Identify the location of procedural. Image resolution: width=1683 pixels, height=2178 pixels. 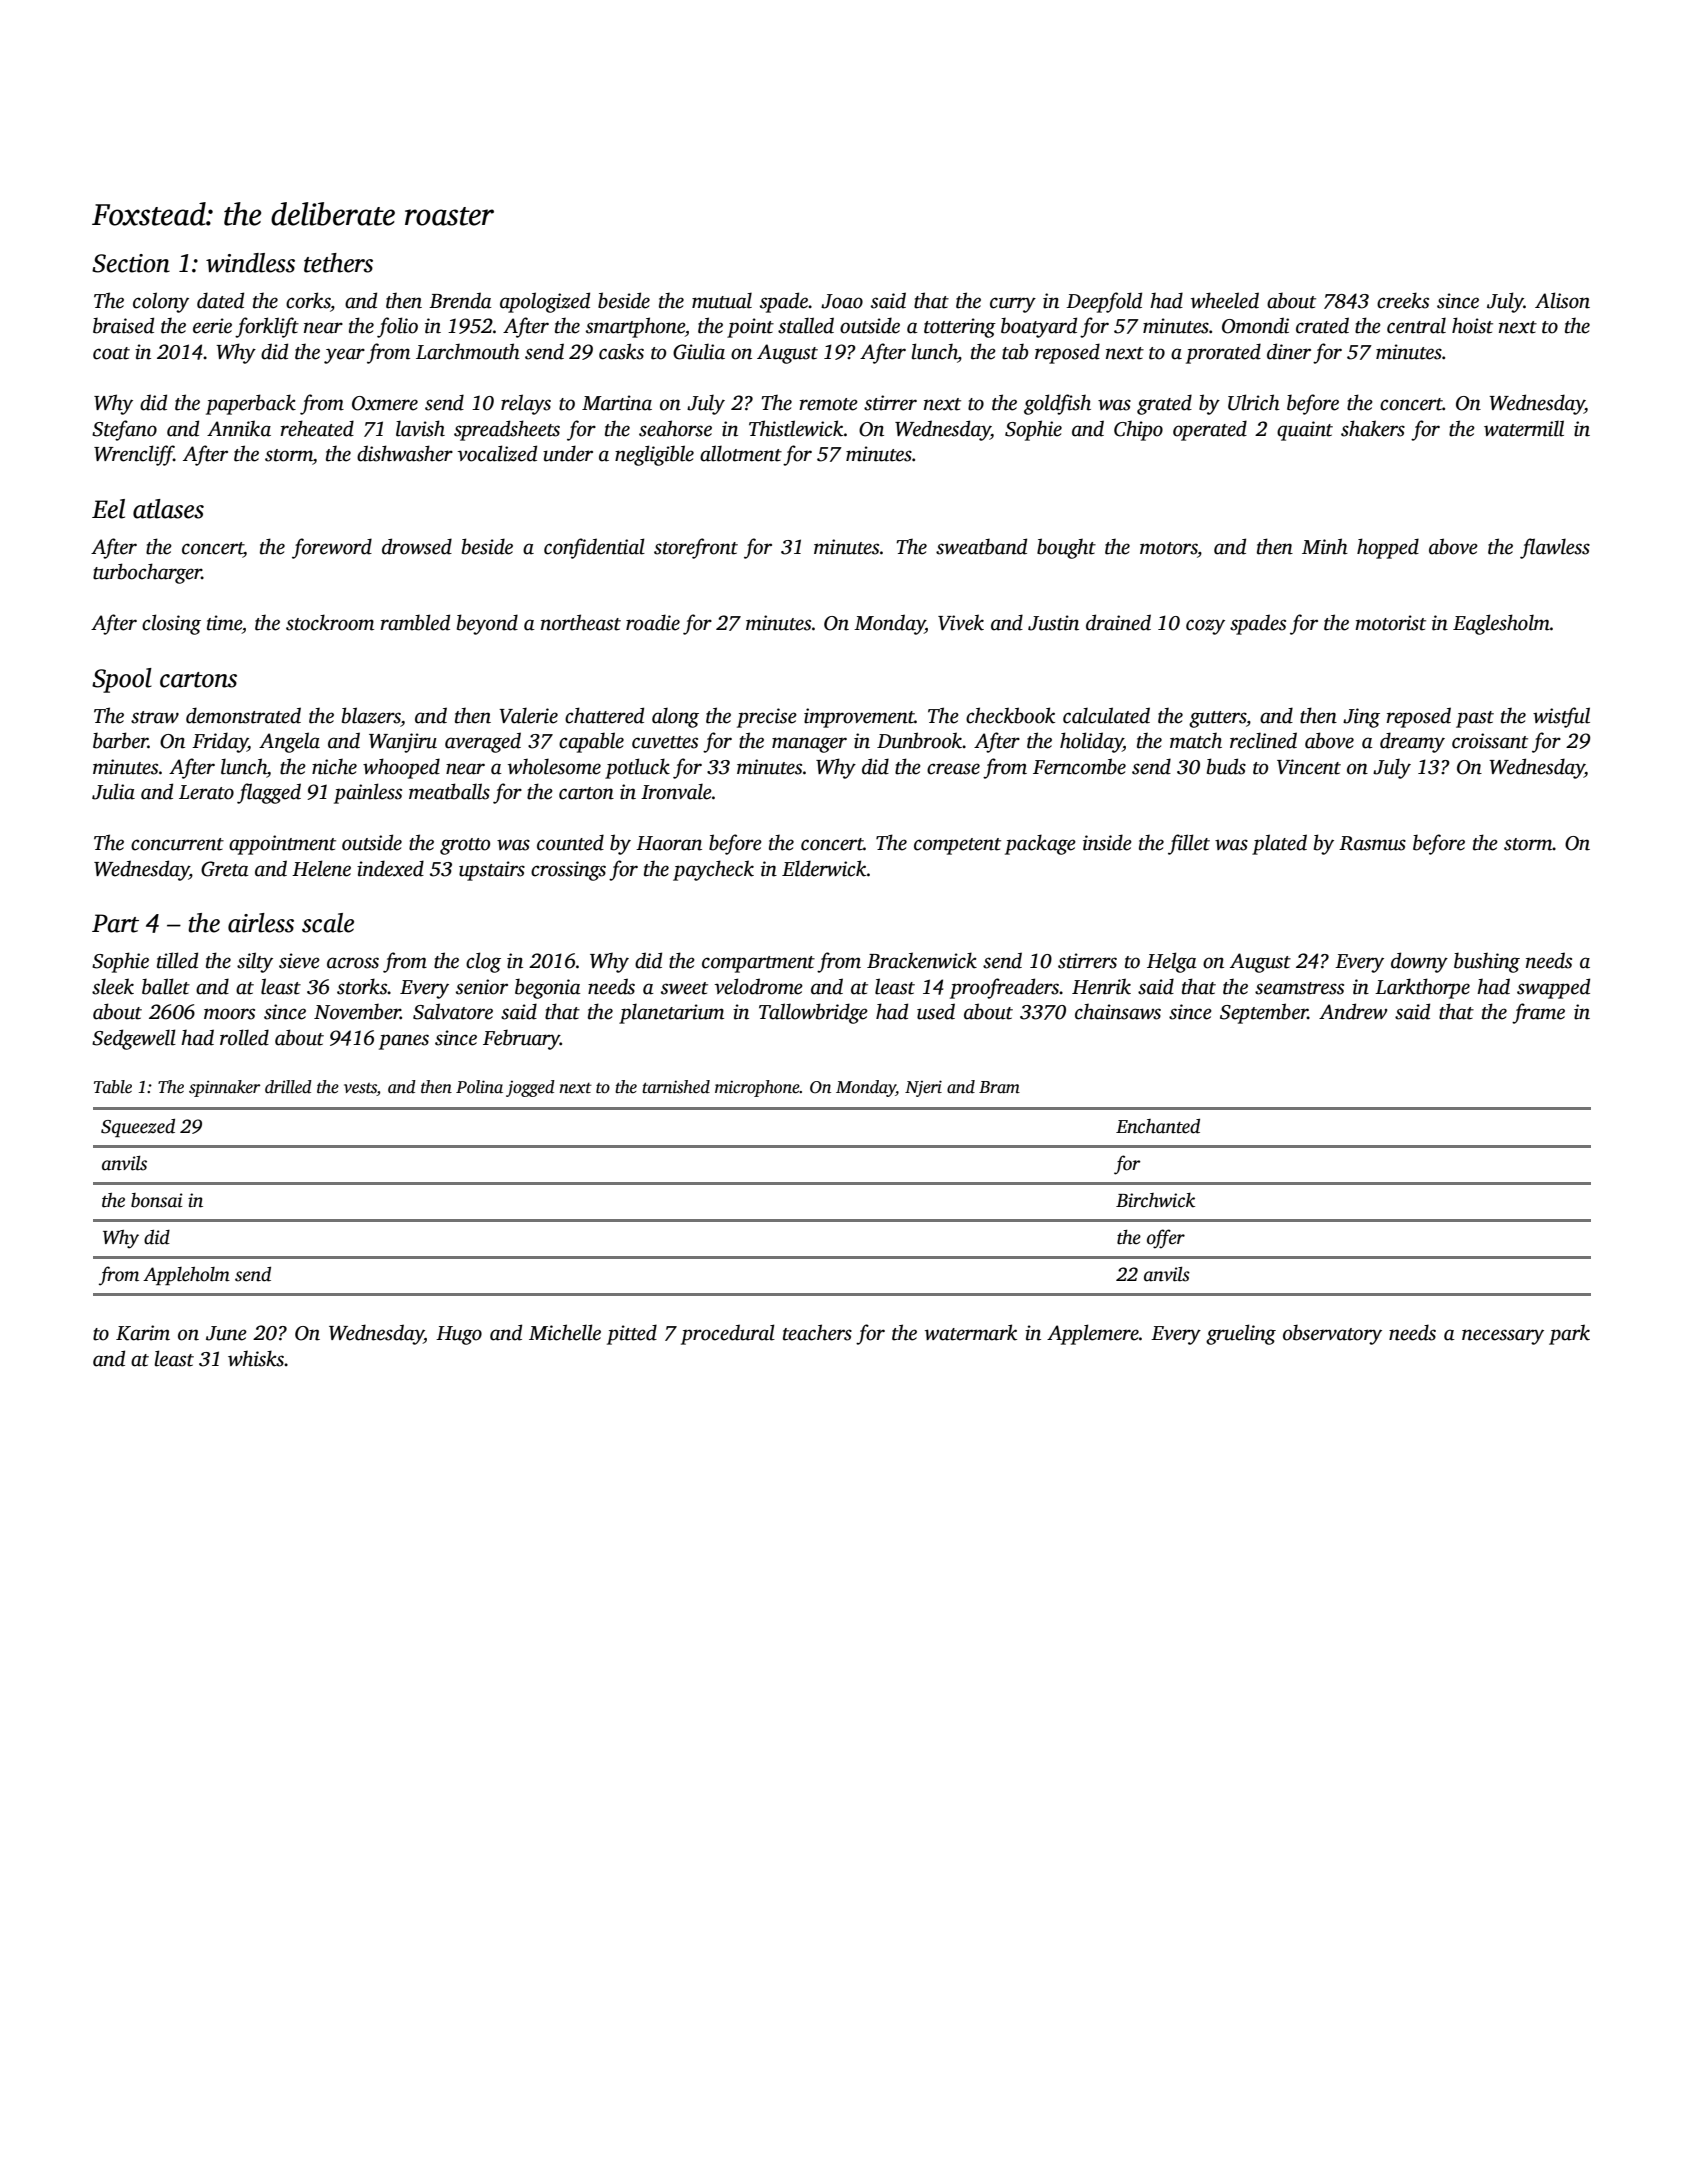
(728, 1334).
